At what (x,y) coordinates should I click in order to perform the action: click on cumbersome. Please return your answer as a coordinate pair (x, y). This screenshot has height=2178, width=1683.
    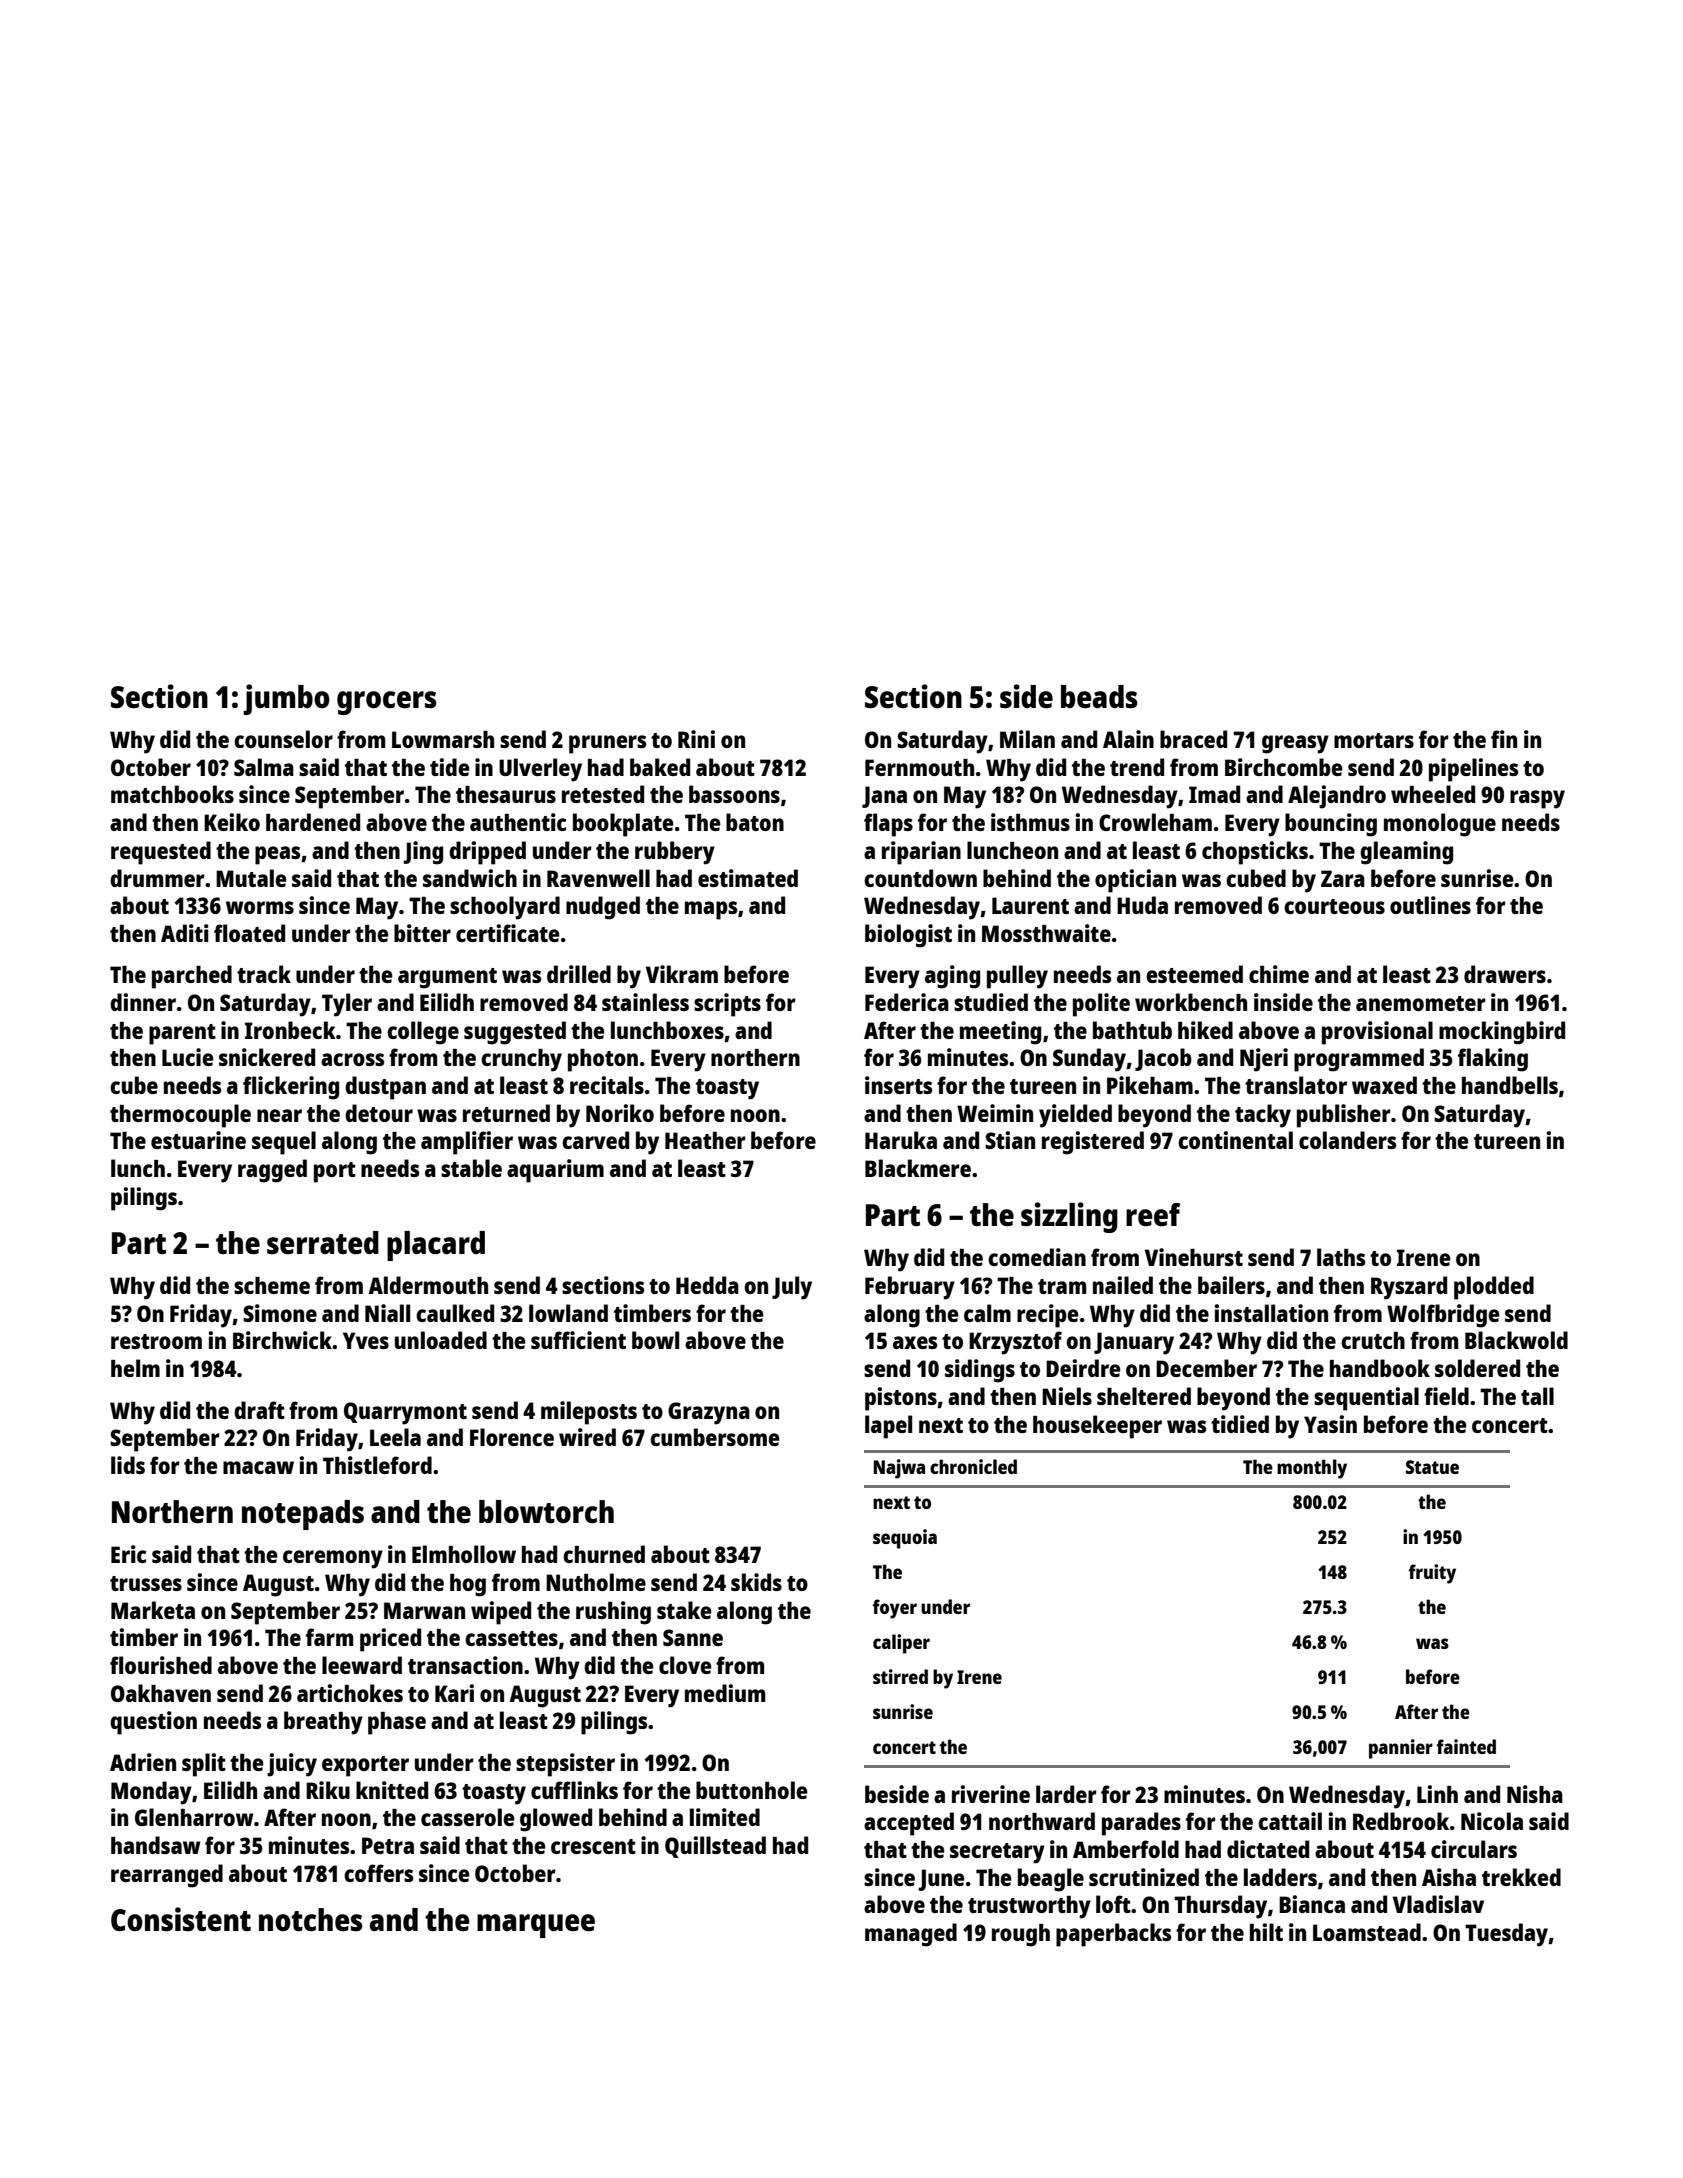
    Looking at the image, I should click on (714, 1437).
